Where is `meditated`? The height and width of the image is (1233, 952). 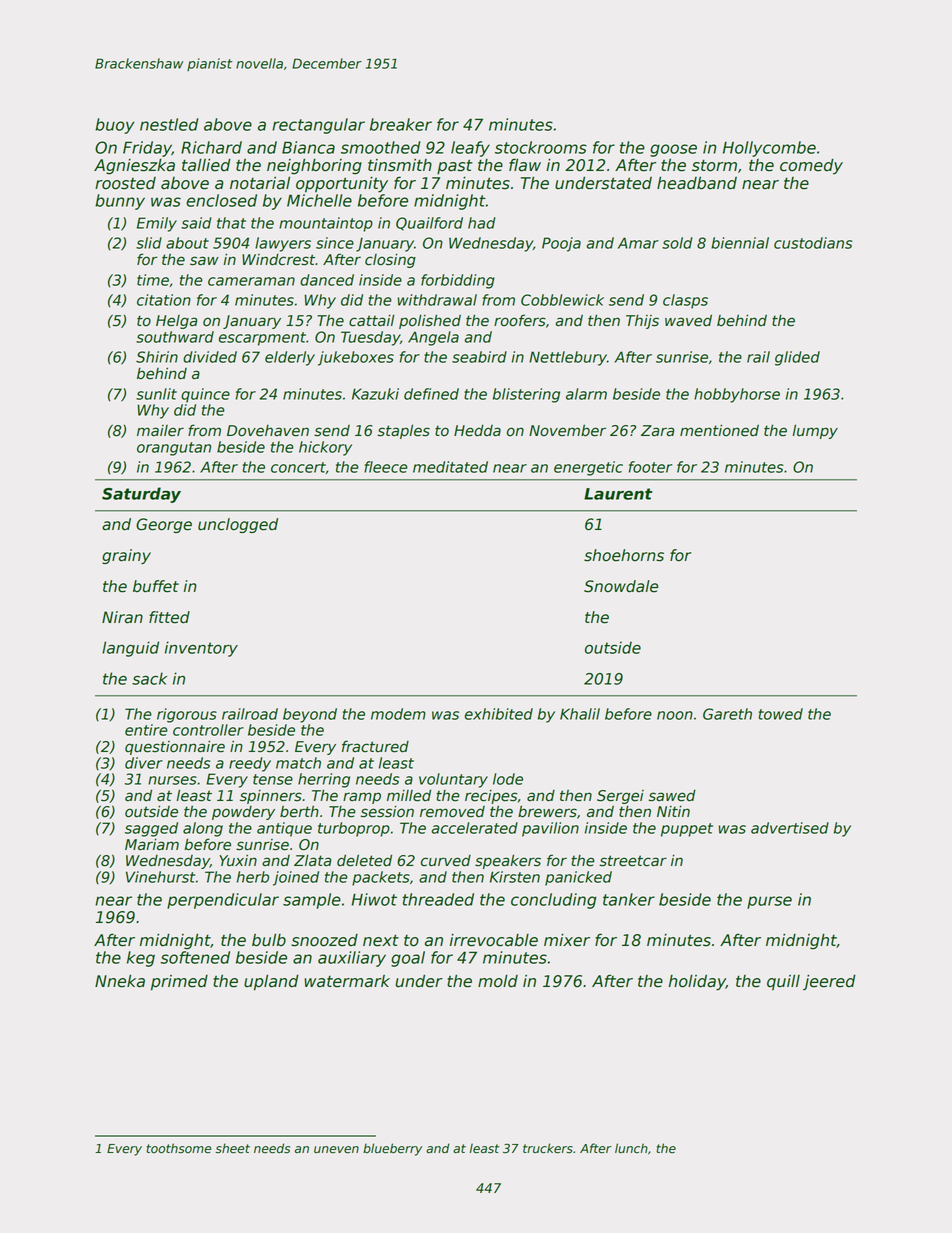 meditated is located at coordinates (450, 467).
